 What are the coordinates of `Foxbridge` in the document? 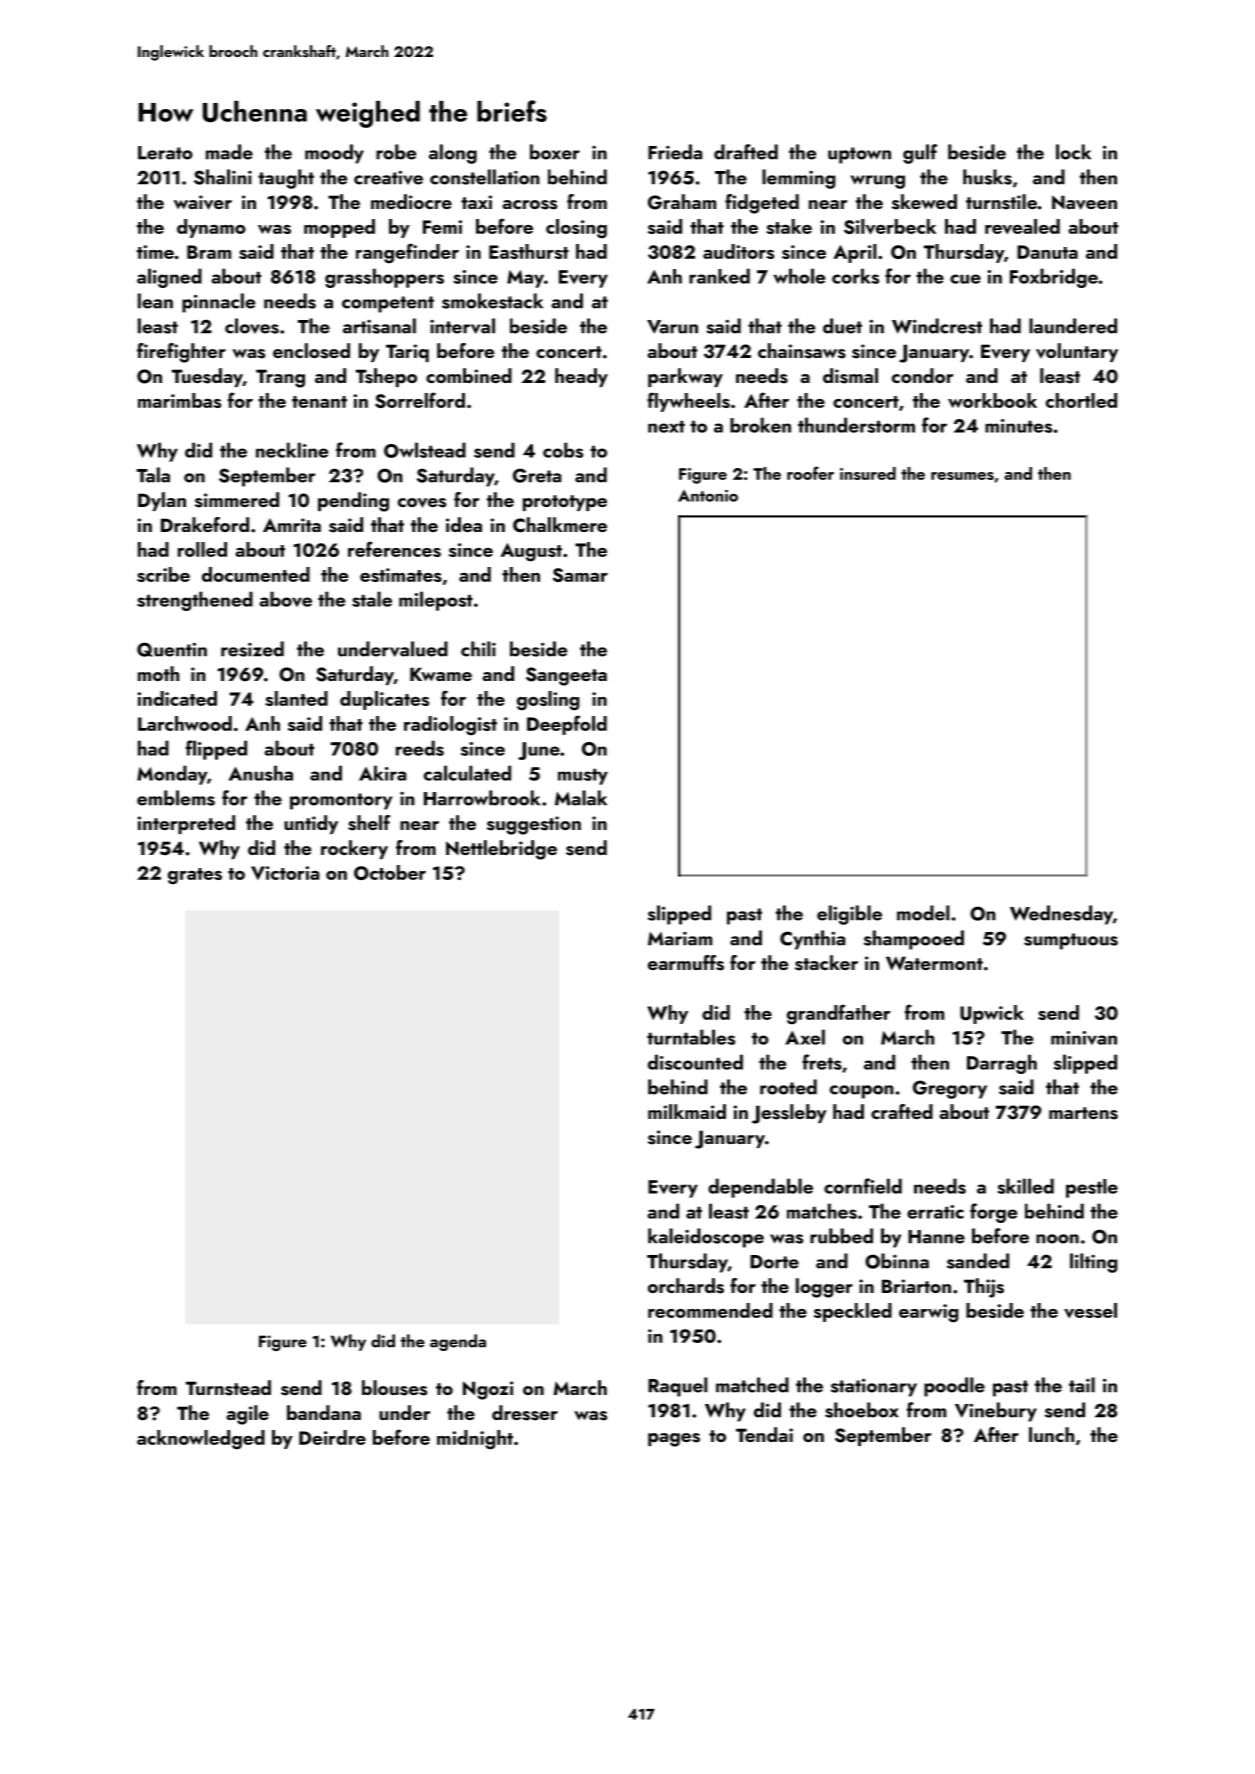 It's located at (1054, 278).
